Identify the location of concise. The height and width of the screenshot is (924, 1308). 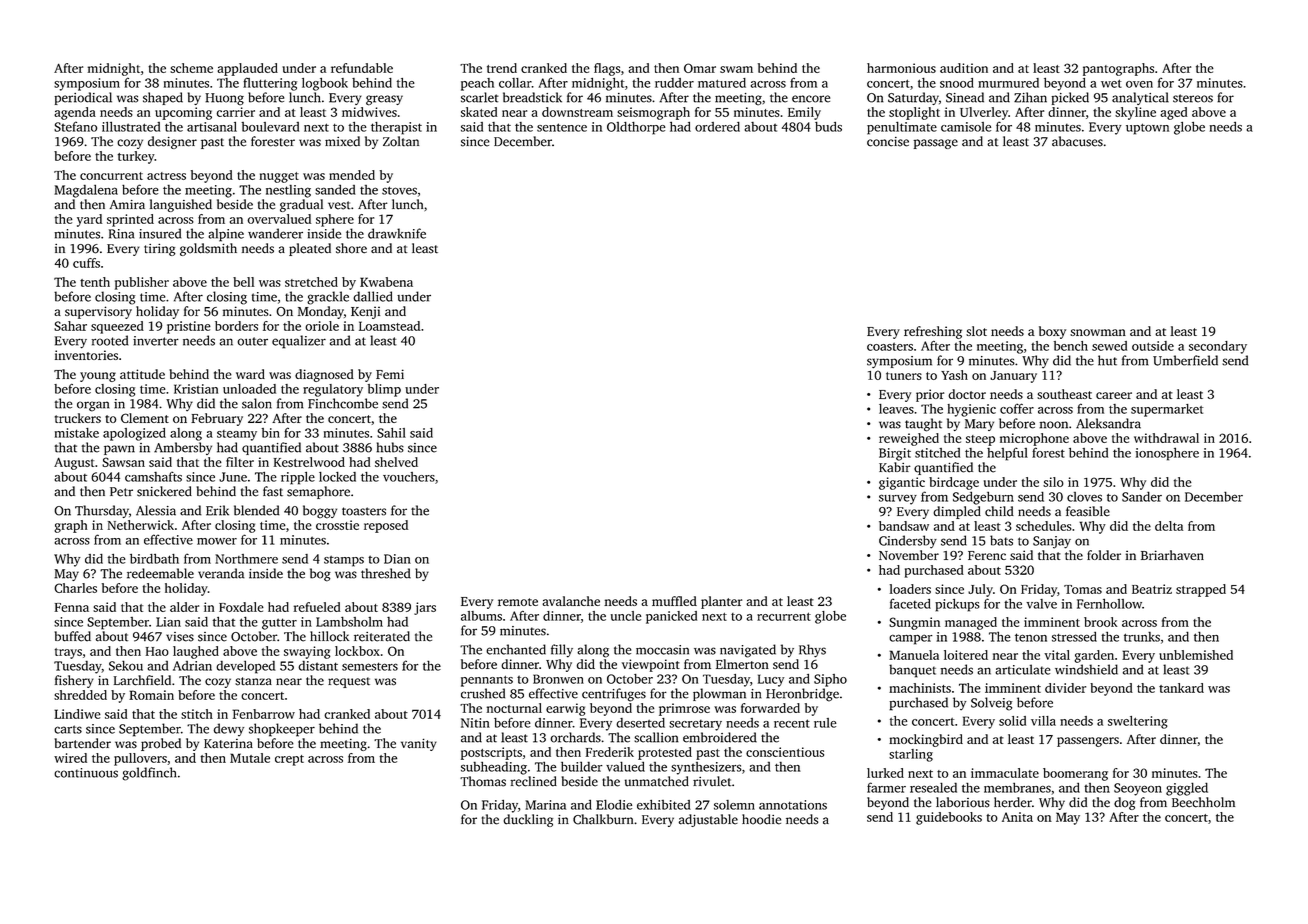
(888, 142).
